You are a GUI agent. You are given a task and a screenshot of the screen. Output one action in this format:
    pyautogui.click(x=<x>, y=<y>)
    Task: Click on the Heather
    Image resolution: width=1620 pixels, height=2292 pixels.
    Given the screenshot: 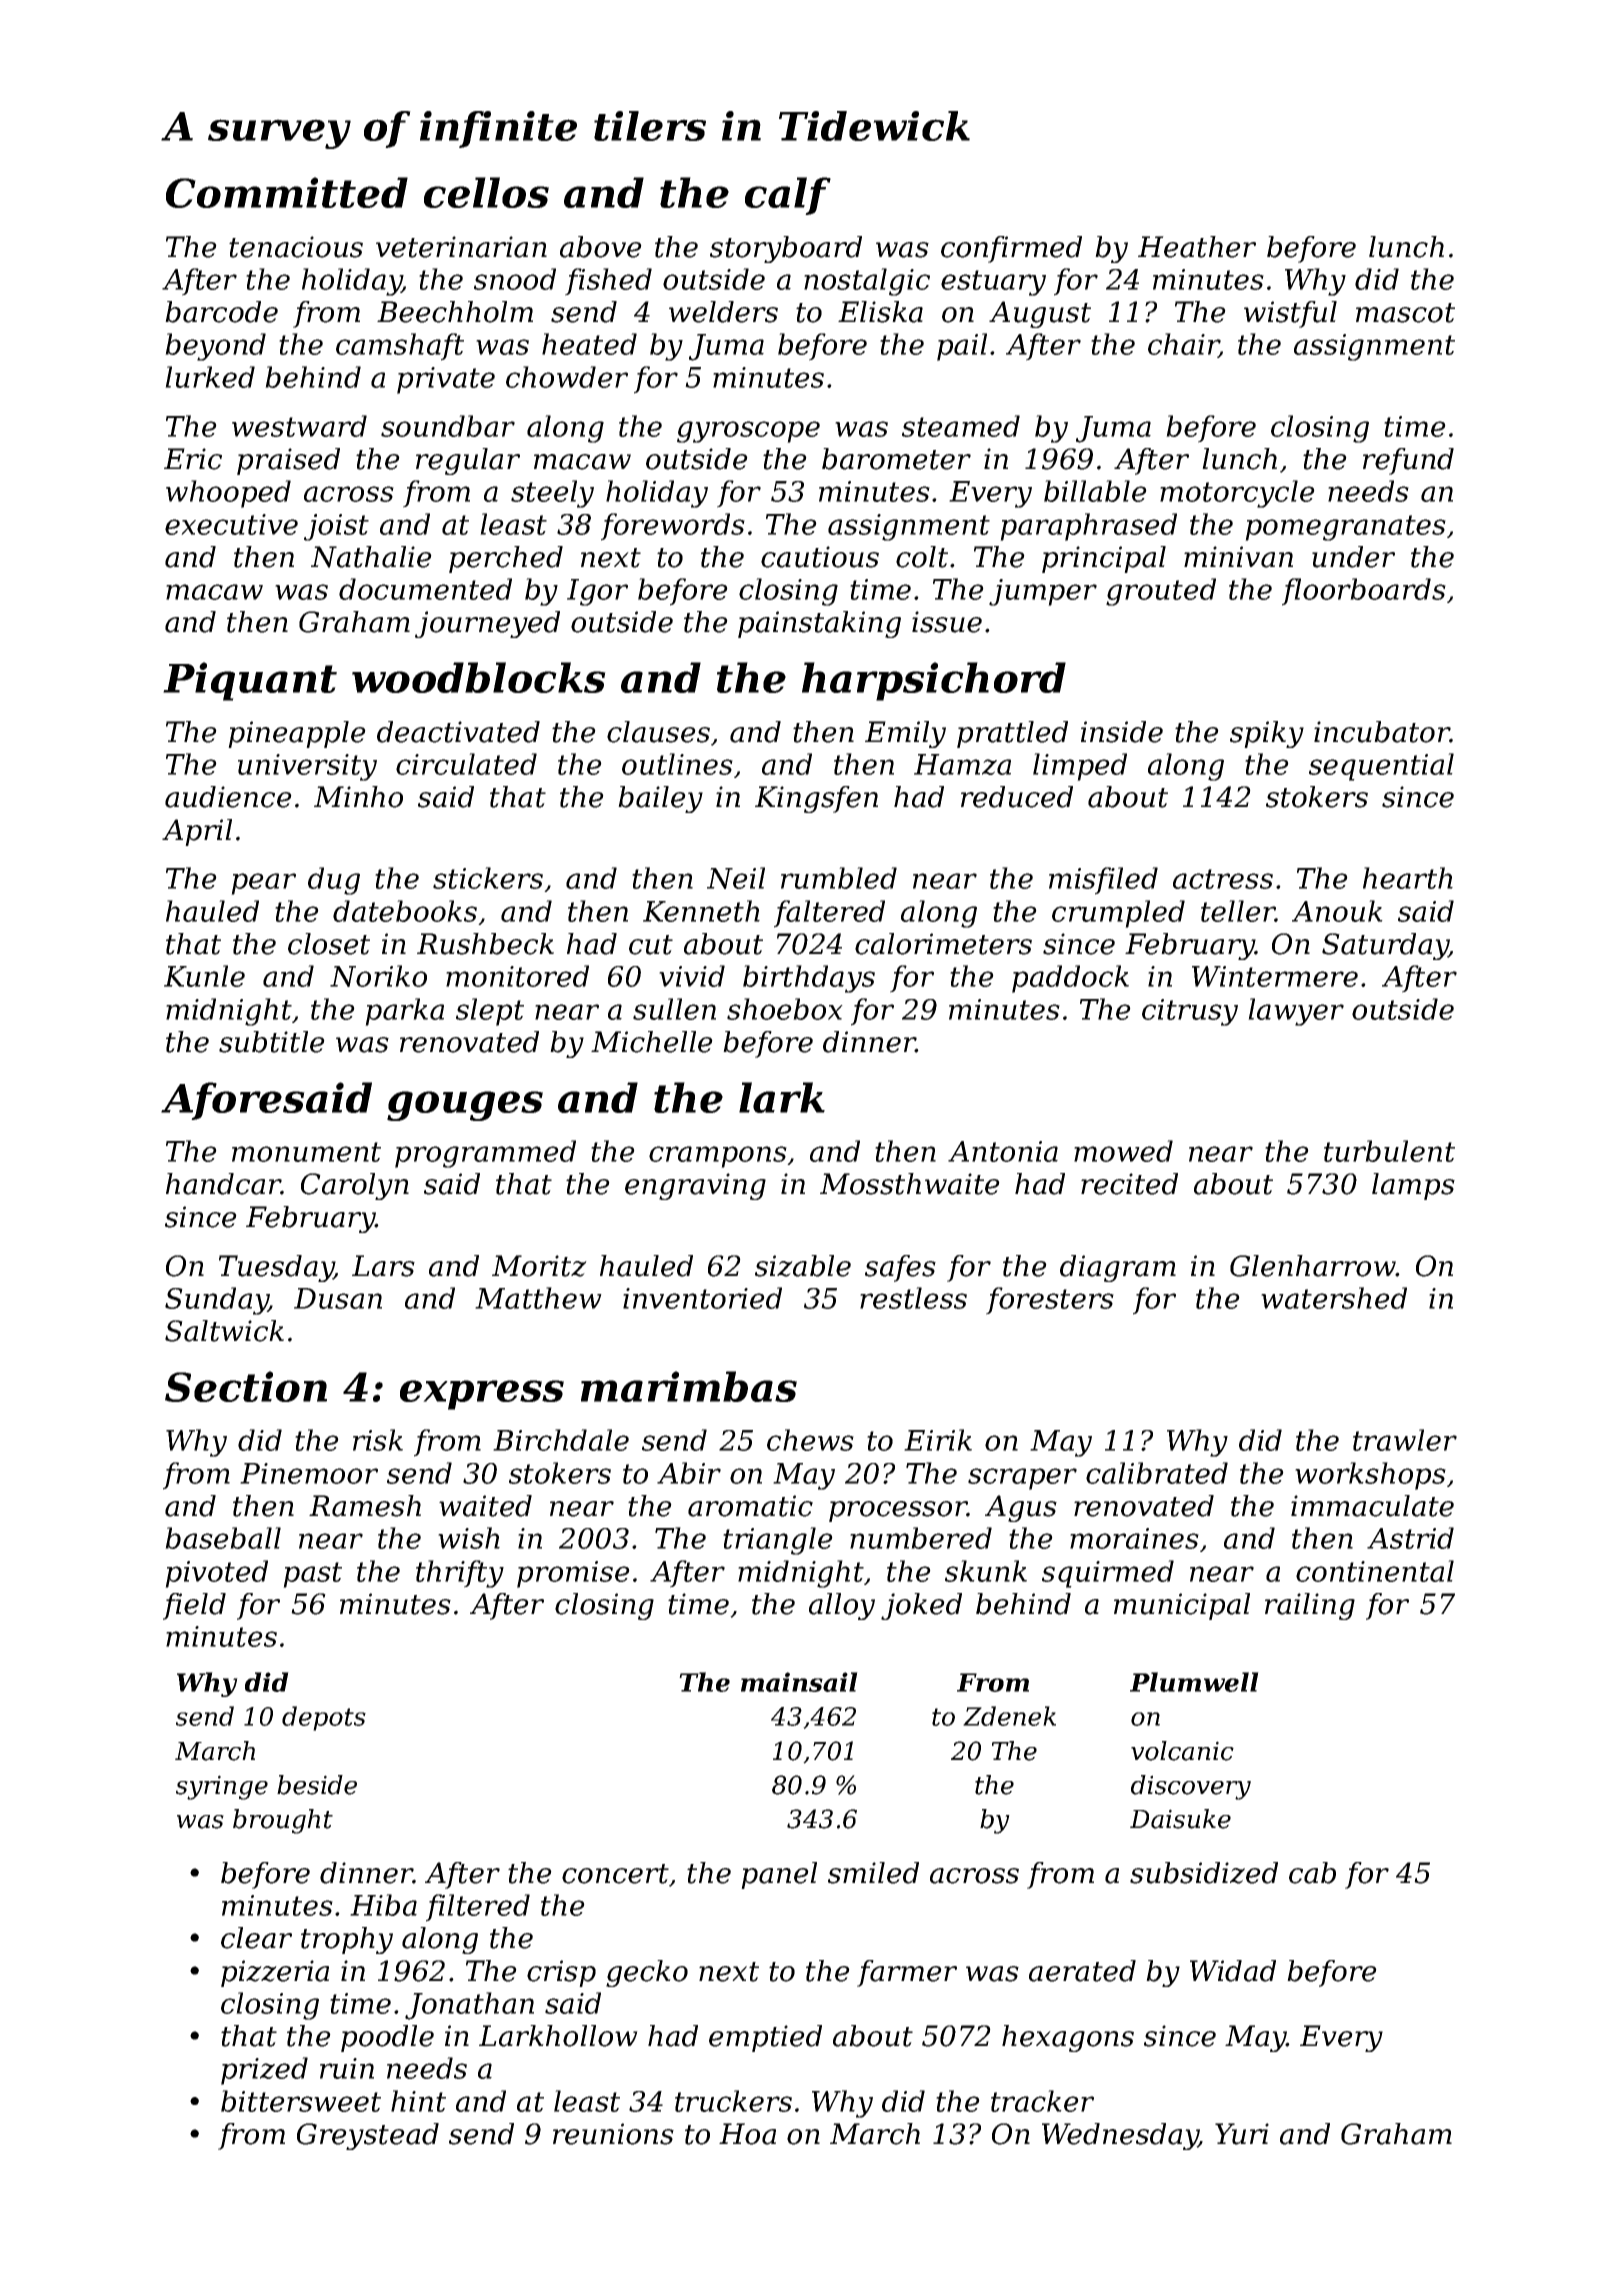 What is the action you would take?
    pyautogui.click(x=1197, y=247)
